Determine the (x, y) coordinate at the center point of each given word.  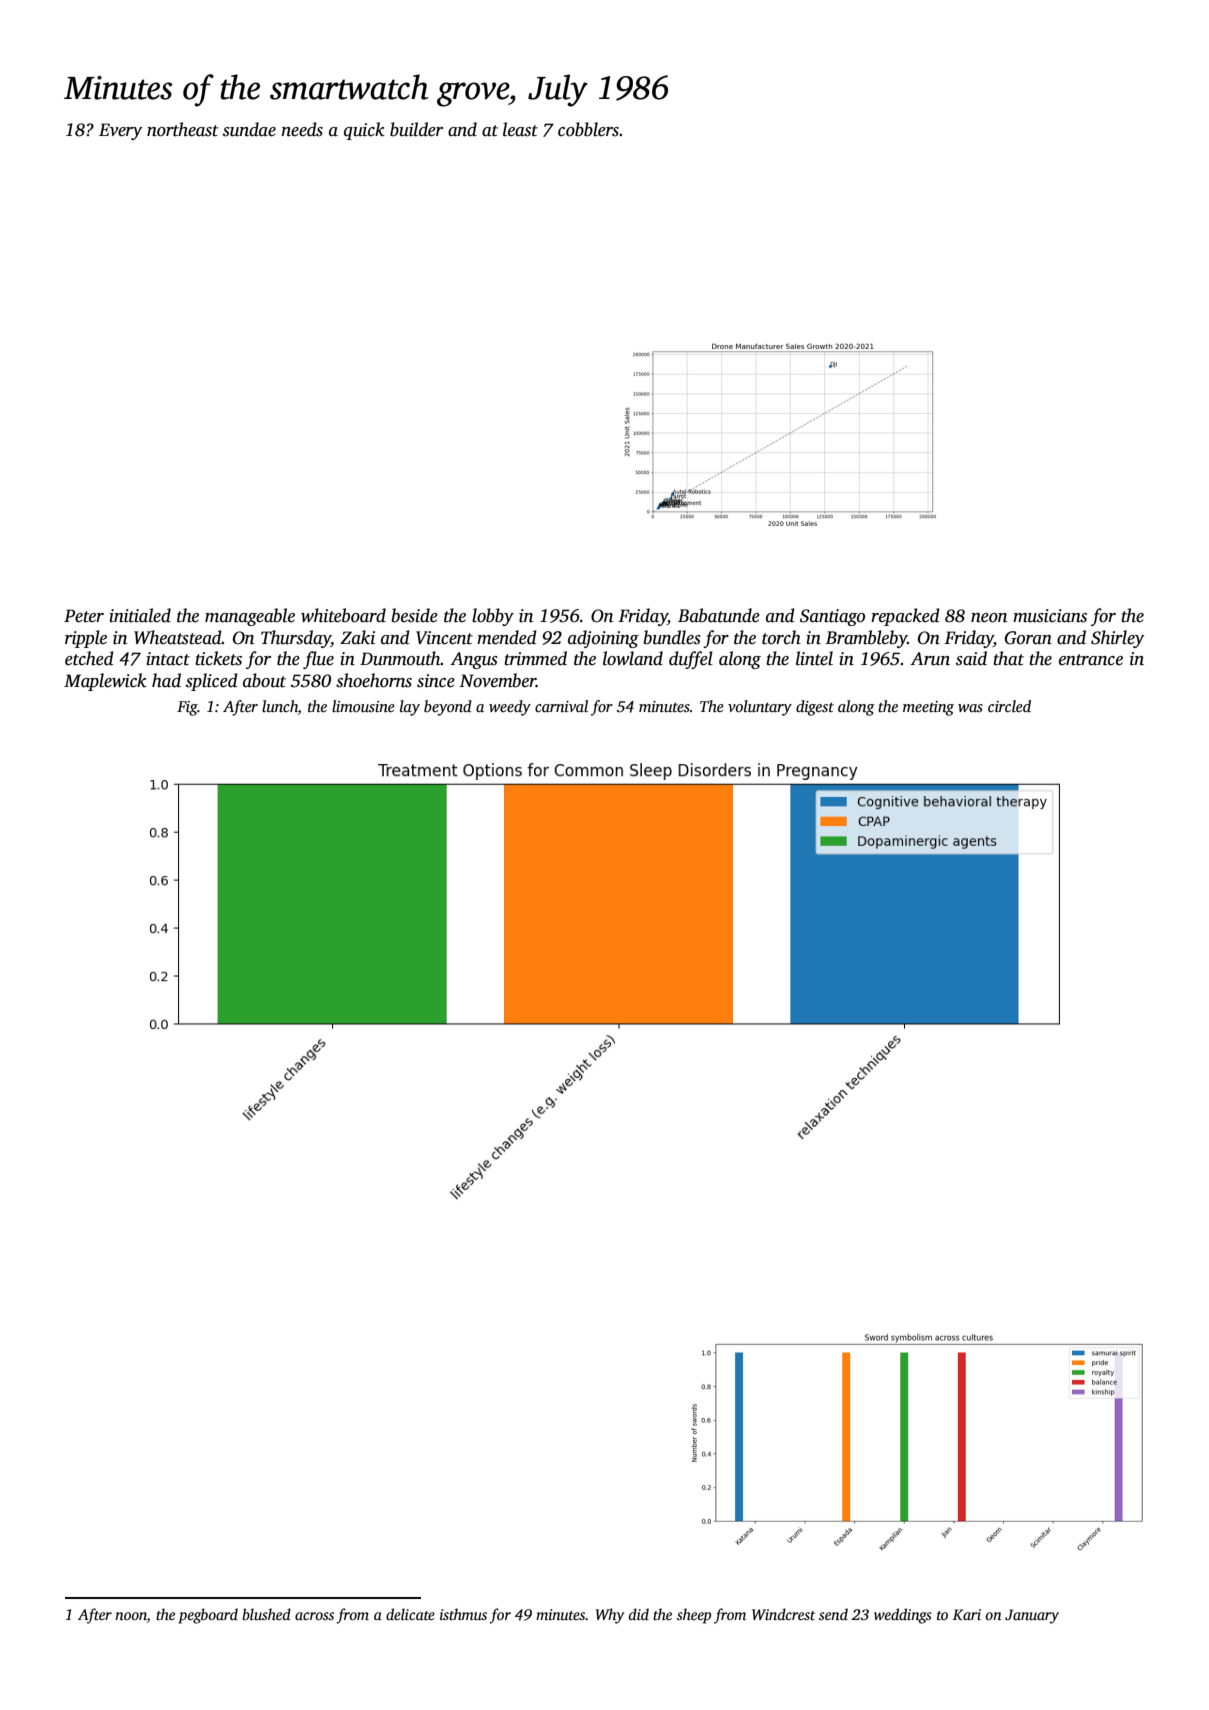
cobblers (588, 129)
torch (781, 637)
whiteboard (343, 615)
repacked (905, 617)
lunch (280, 707)
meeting (928, 708)
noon (131, 1616)
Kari (967, 1614)
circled (1009, 706)
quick (364, 131)
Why (610, 1616)
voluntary (760, 708)
